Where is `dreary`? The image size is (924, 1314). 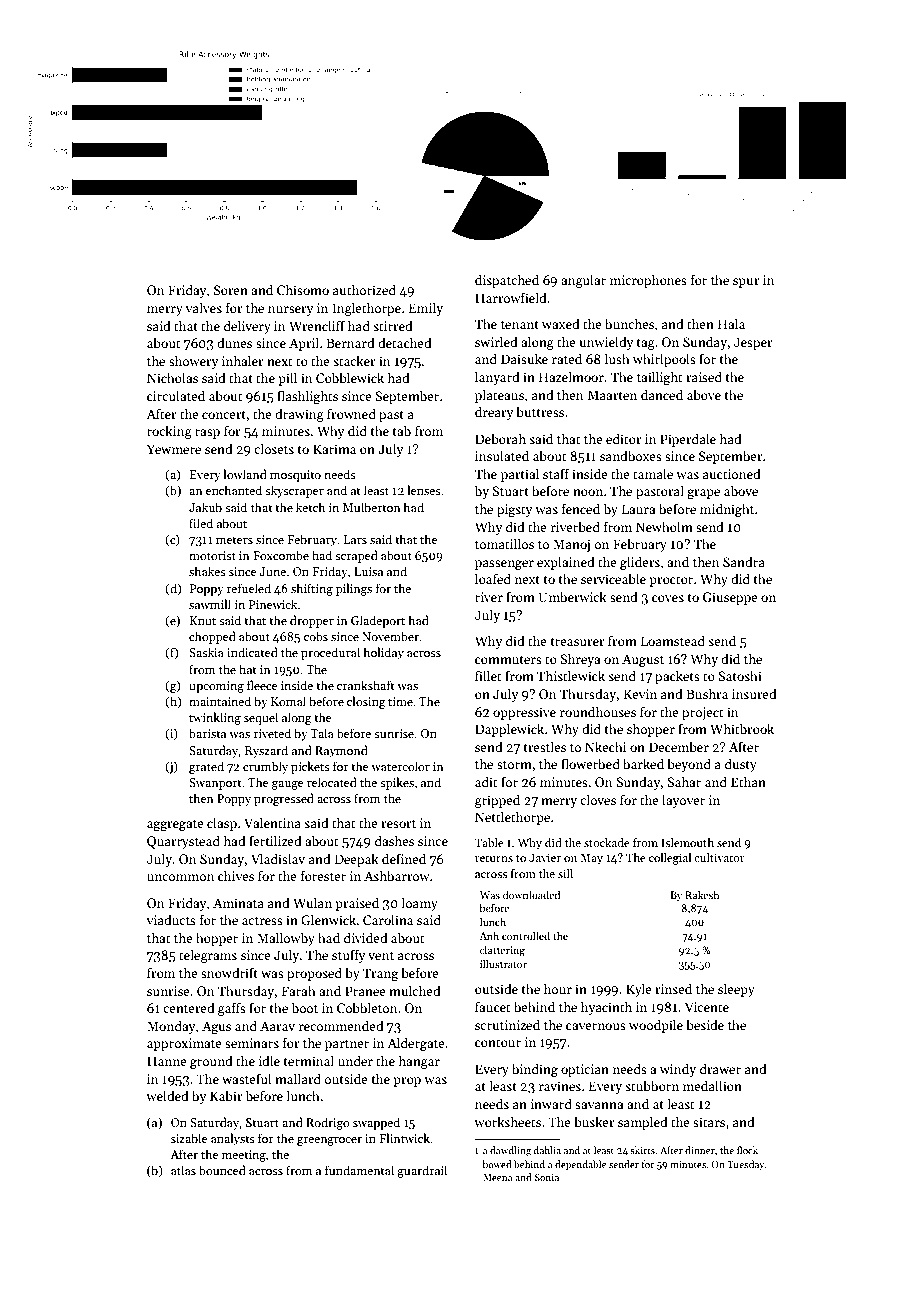 dreary is located at coordinates (494, 413).
